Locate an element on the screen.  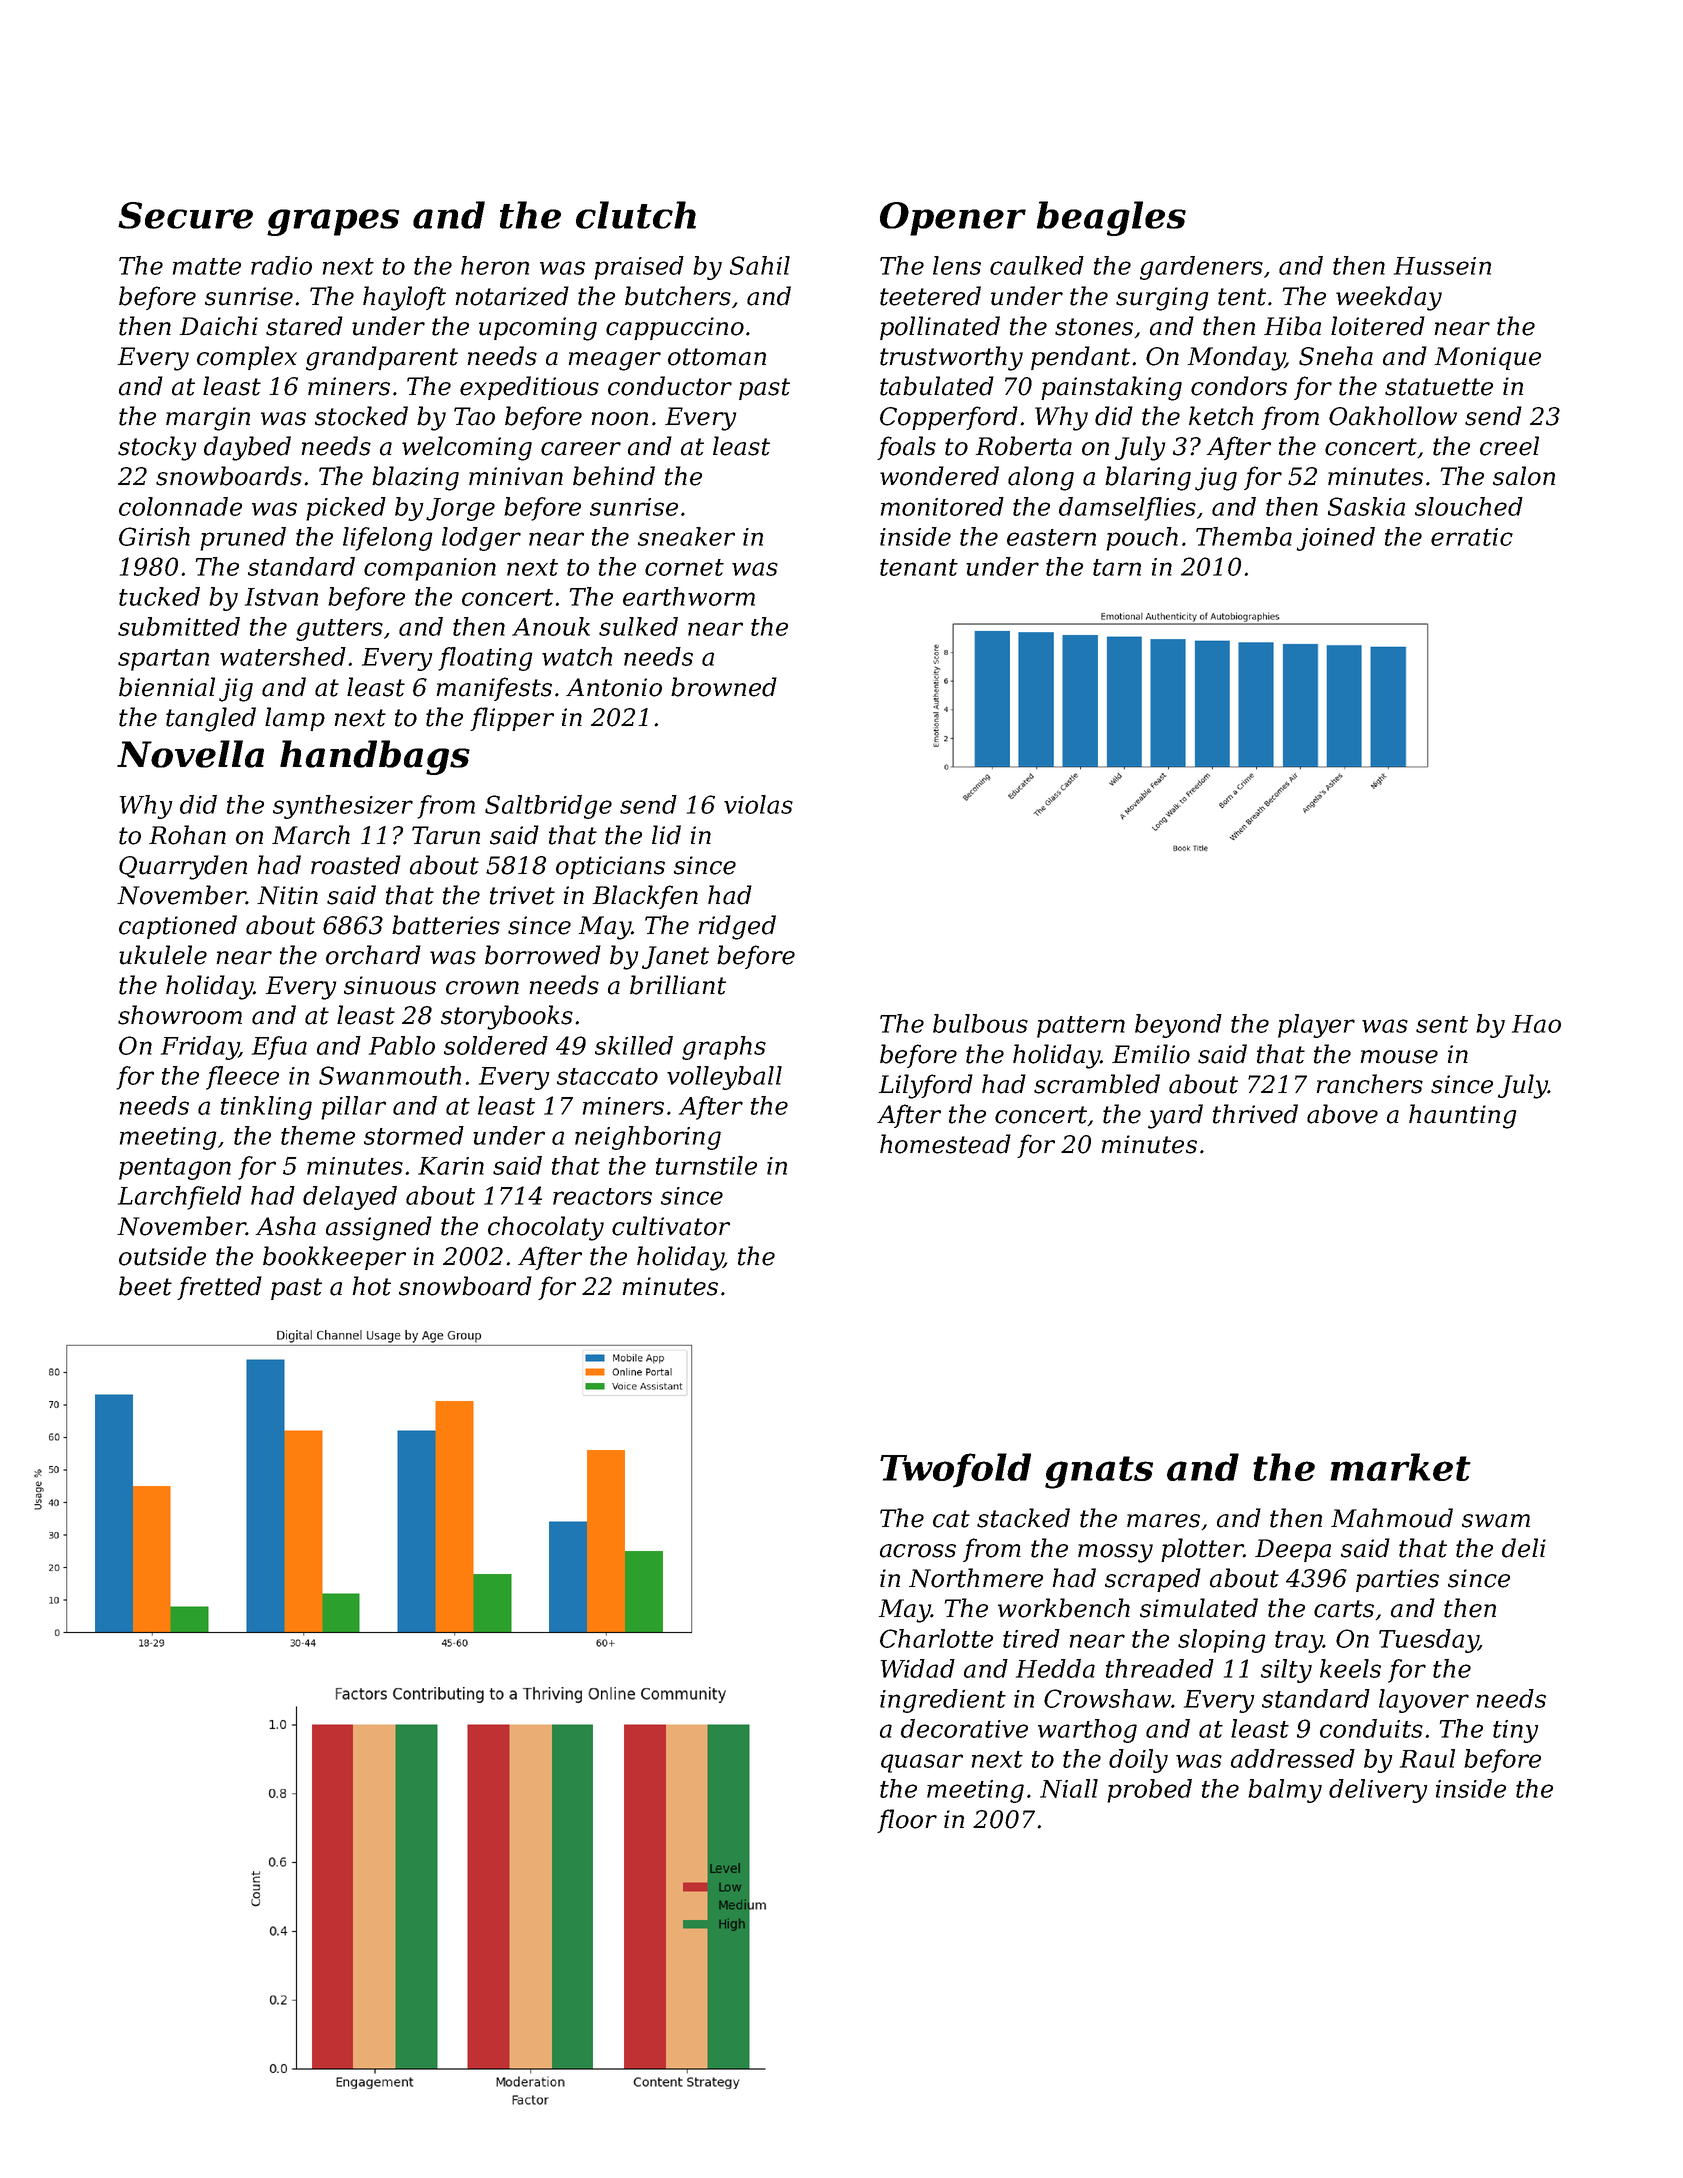
cultivator is located at coordinates (671, 1226).
